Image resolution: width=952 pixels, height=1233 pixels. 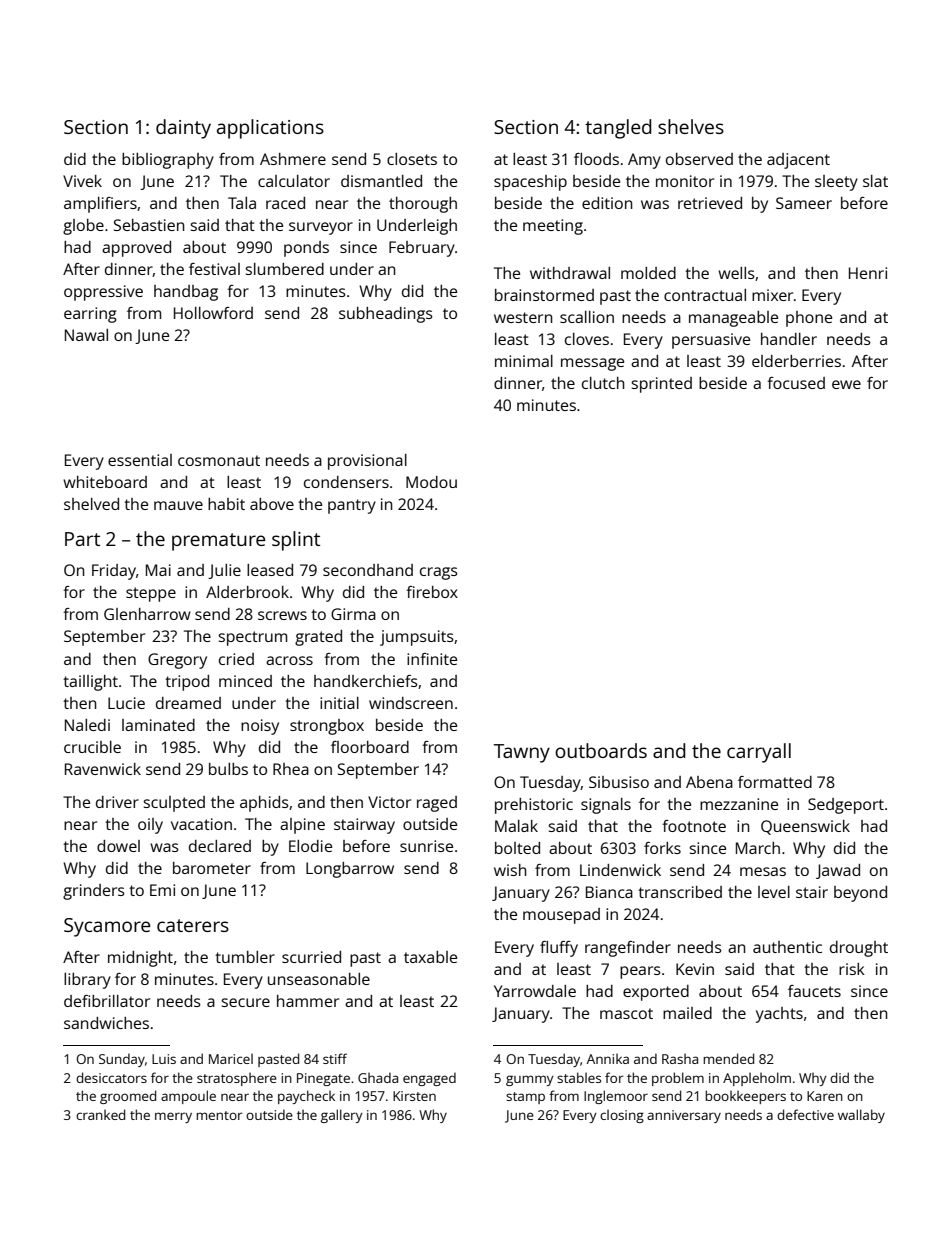 What do you see at coordinates (270, 129) in the page?
I see `applications` at bounding box center [270, 129].
